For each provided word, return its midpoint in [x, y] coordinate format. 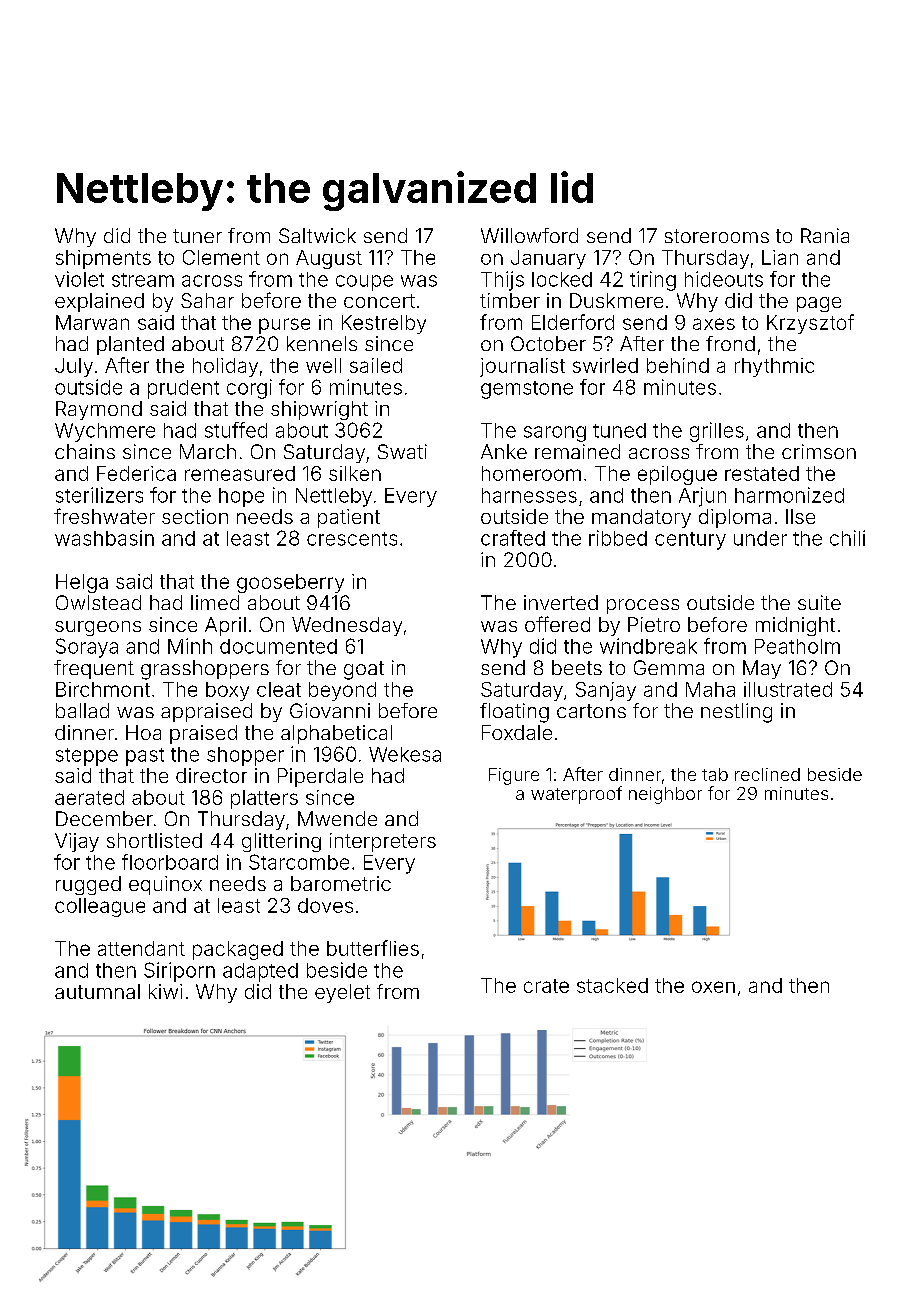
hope [241, 497]
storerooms [717, 236]
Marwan [92, 322]
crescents [352, 539]
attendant [141, 948]
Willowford [529, 235]
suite [819, 602]
